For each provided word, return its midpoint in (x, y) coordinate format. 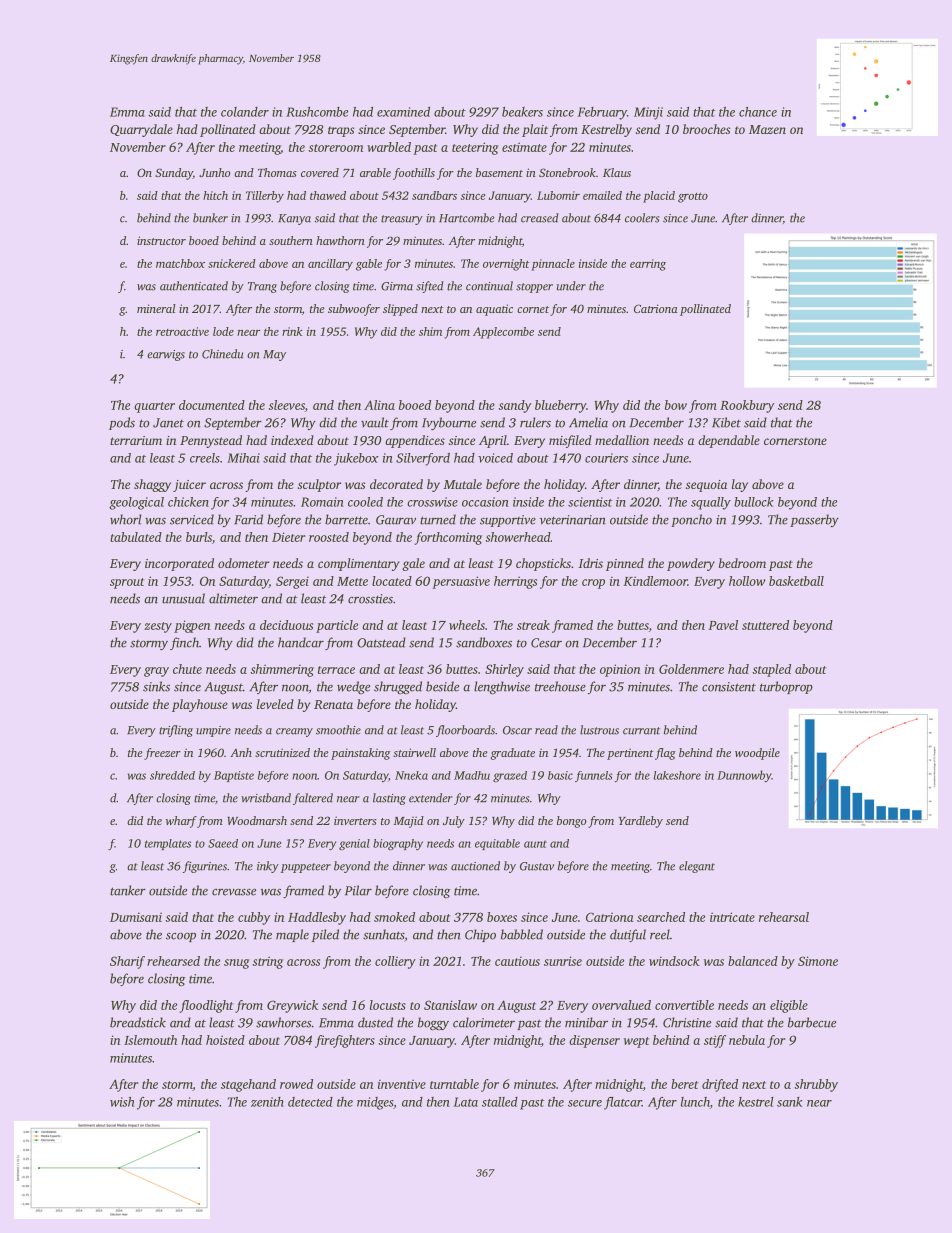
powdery (691, 564)
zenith (267, 1102)
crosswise (432, 502)
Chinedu (222, 354)
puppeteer (306, 868)
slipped (400, 310)
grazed (510, 777)
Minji (648, 113)
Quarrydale (141, 130)
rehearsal (784, 917)
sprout (127, 583)
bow (676, 405)
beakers (522, 112)
